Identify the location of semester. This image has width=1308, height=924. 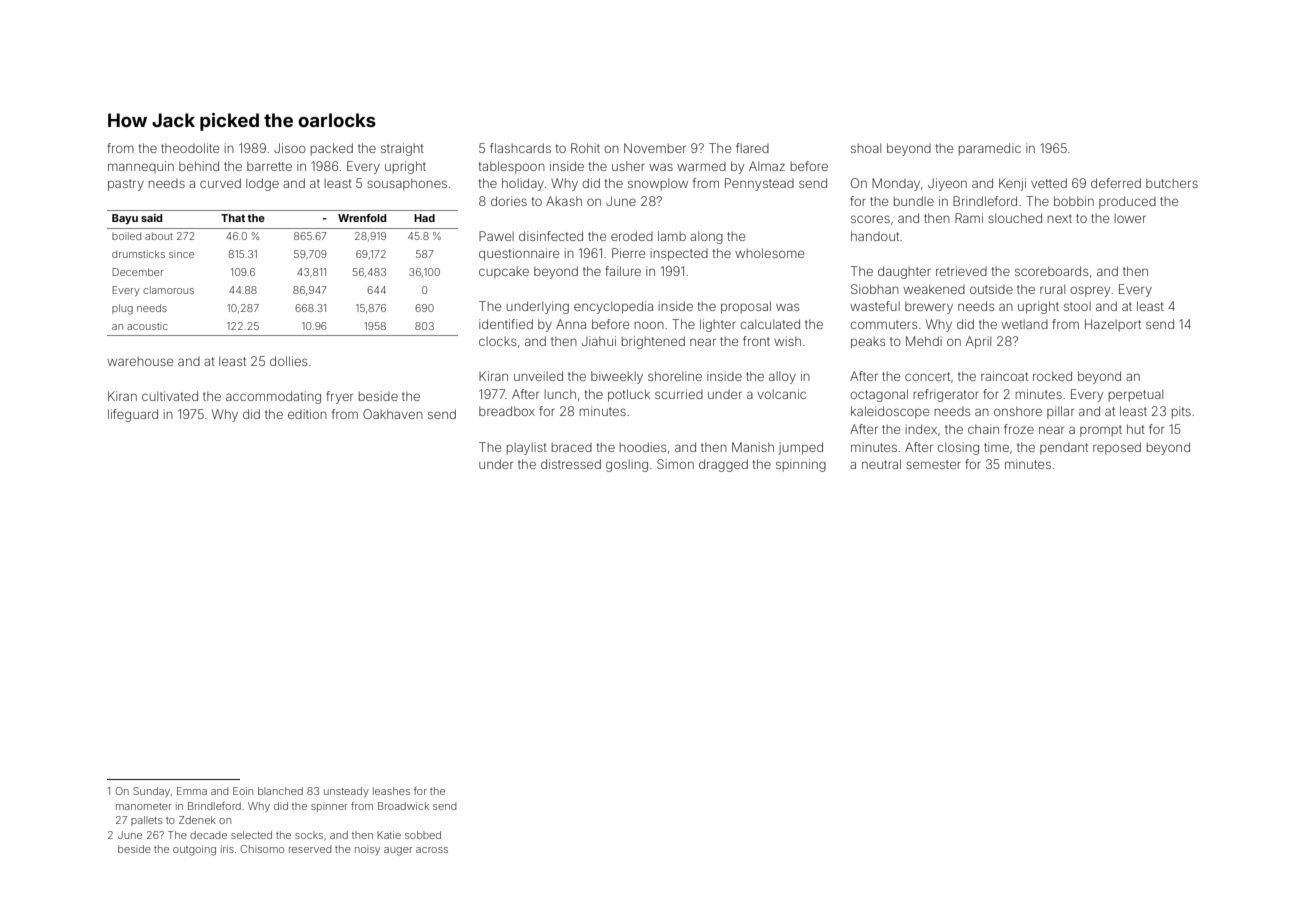
(933, 464).
